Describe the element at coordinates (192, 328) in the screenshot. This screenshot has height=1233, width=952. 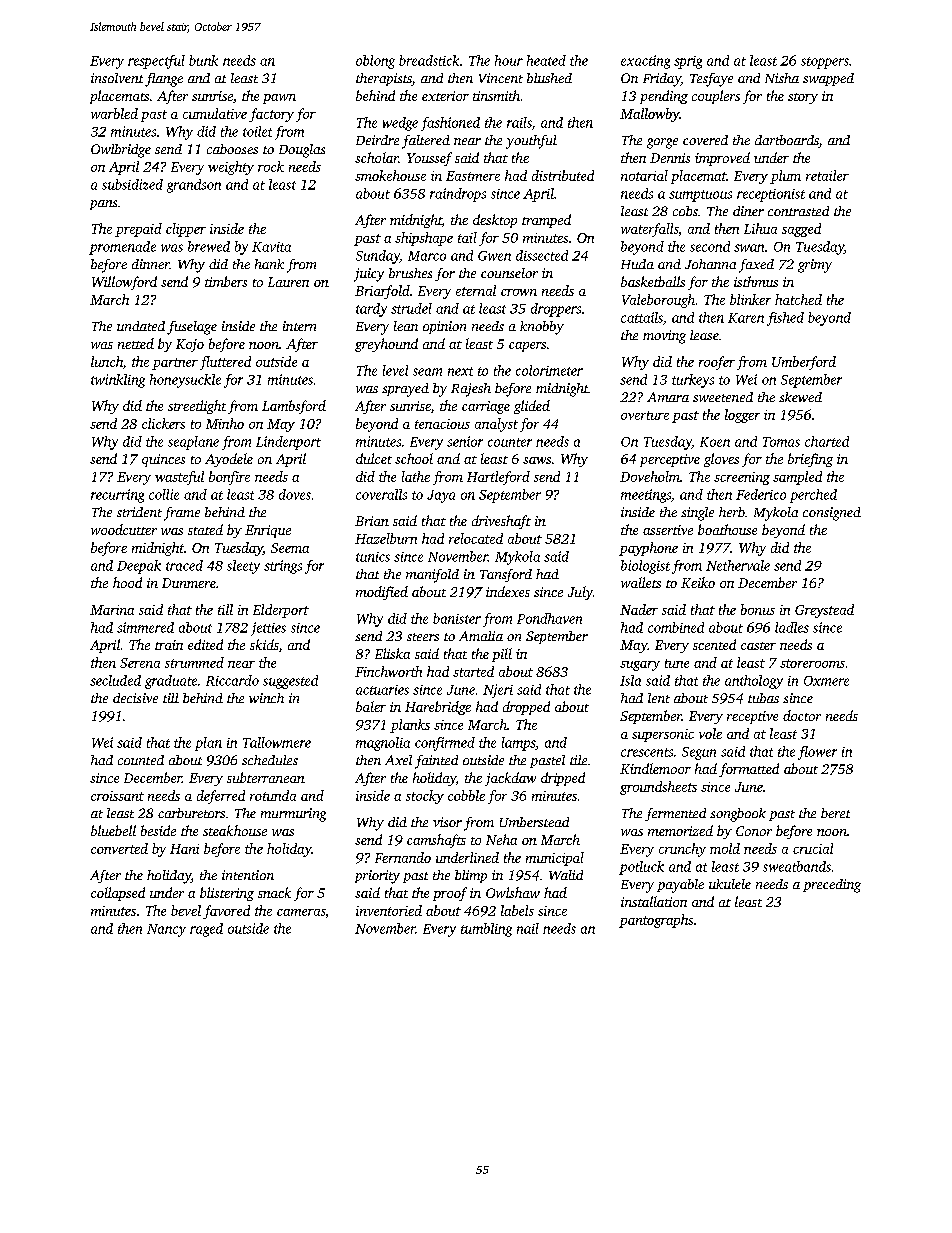
I see `fuselage` at that location.
